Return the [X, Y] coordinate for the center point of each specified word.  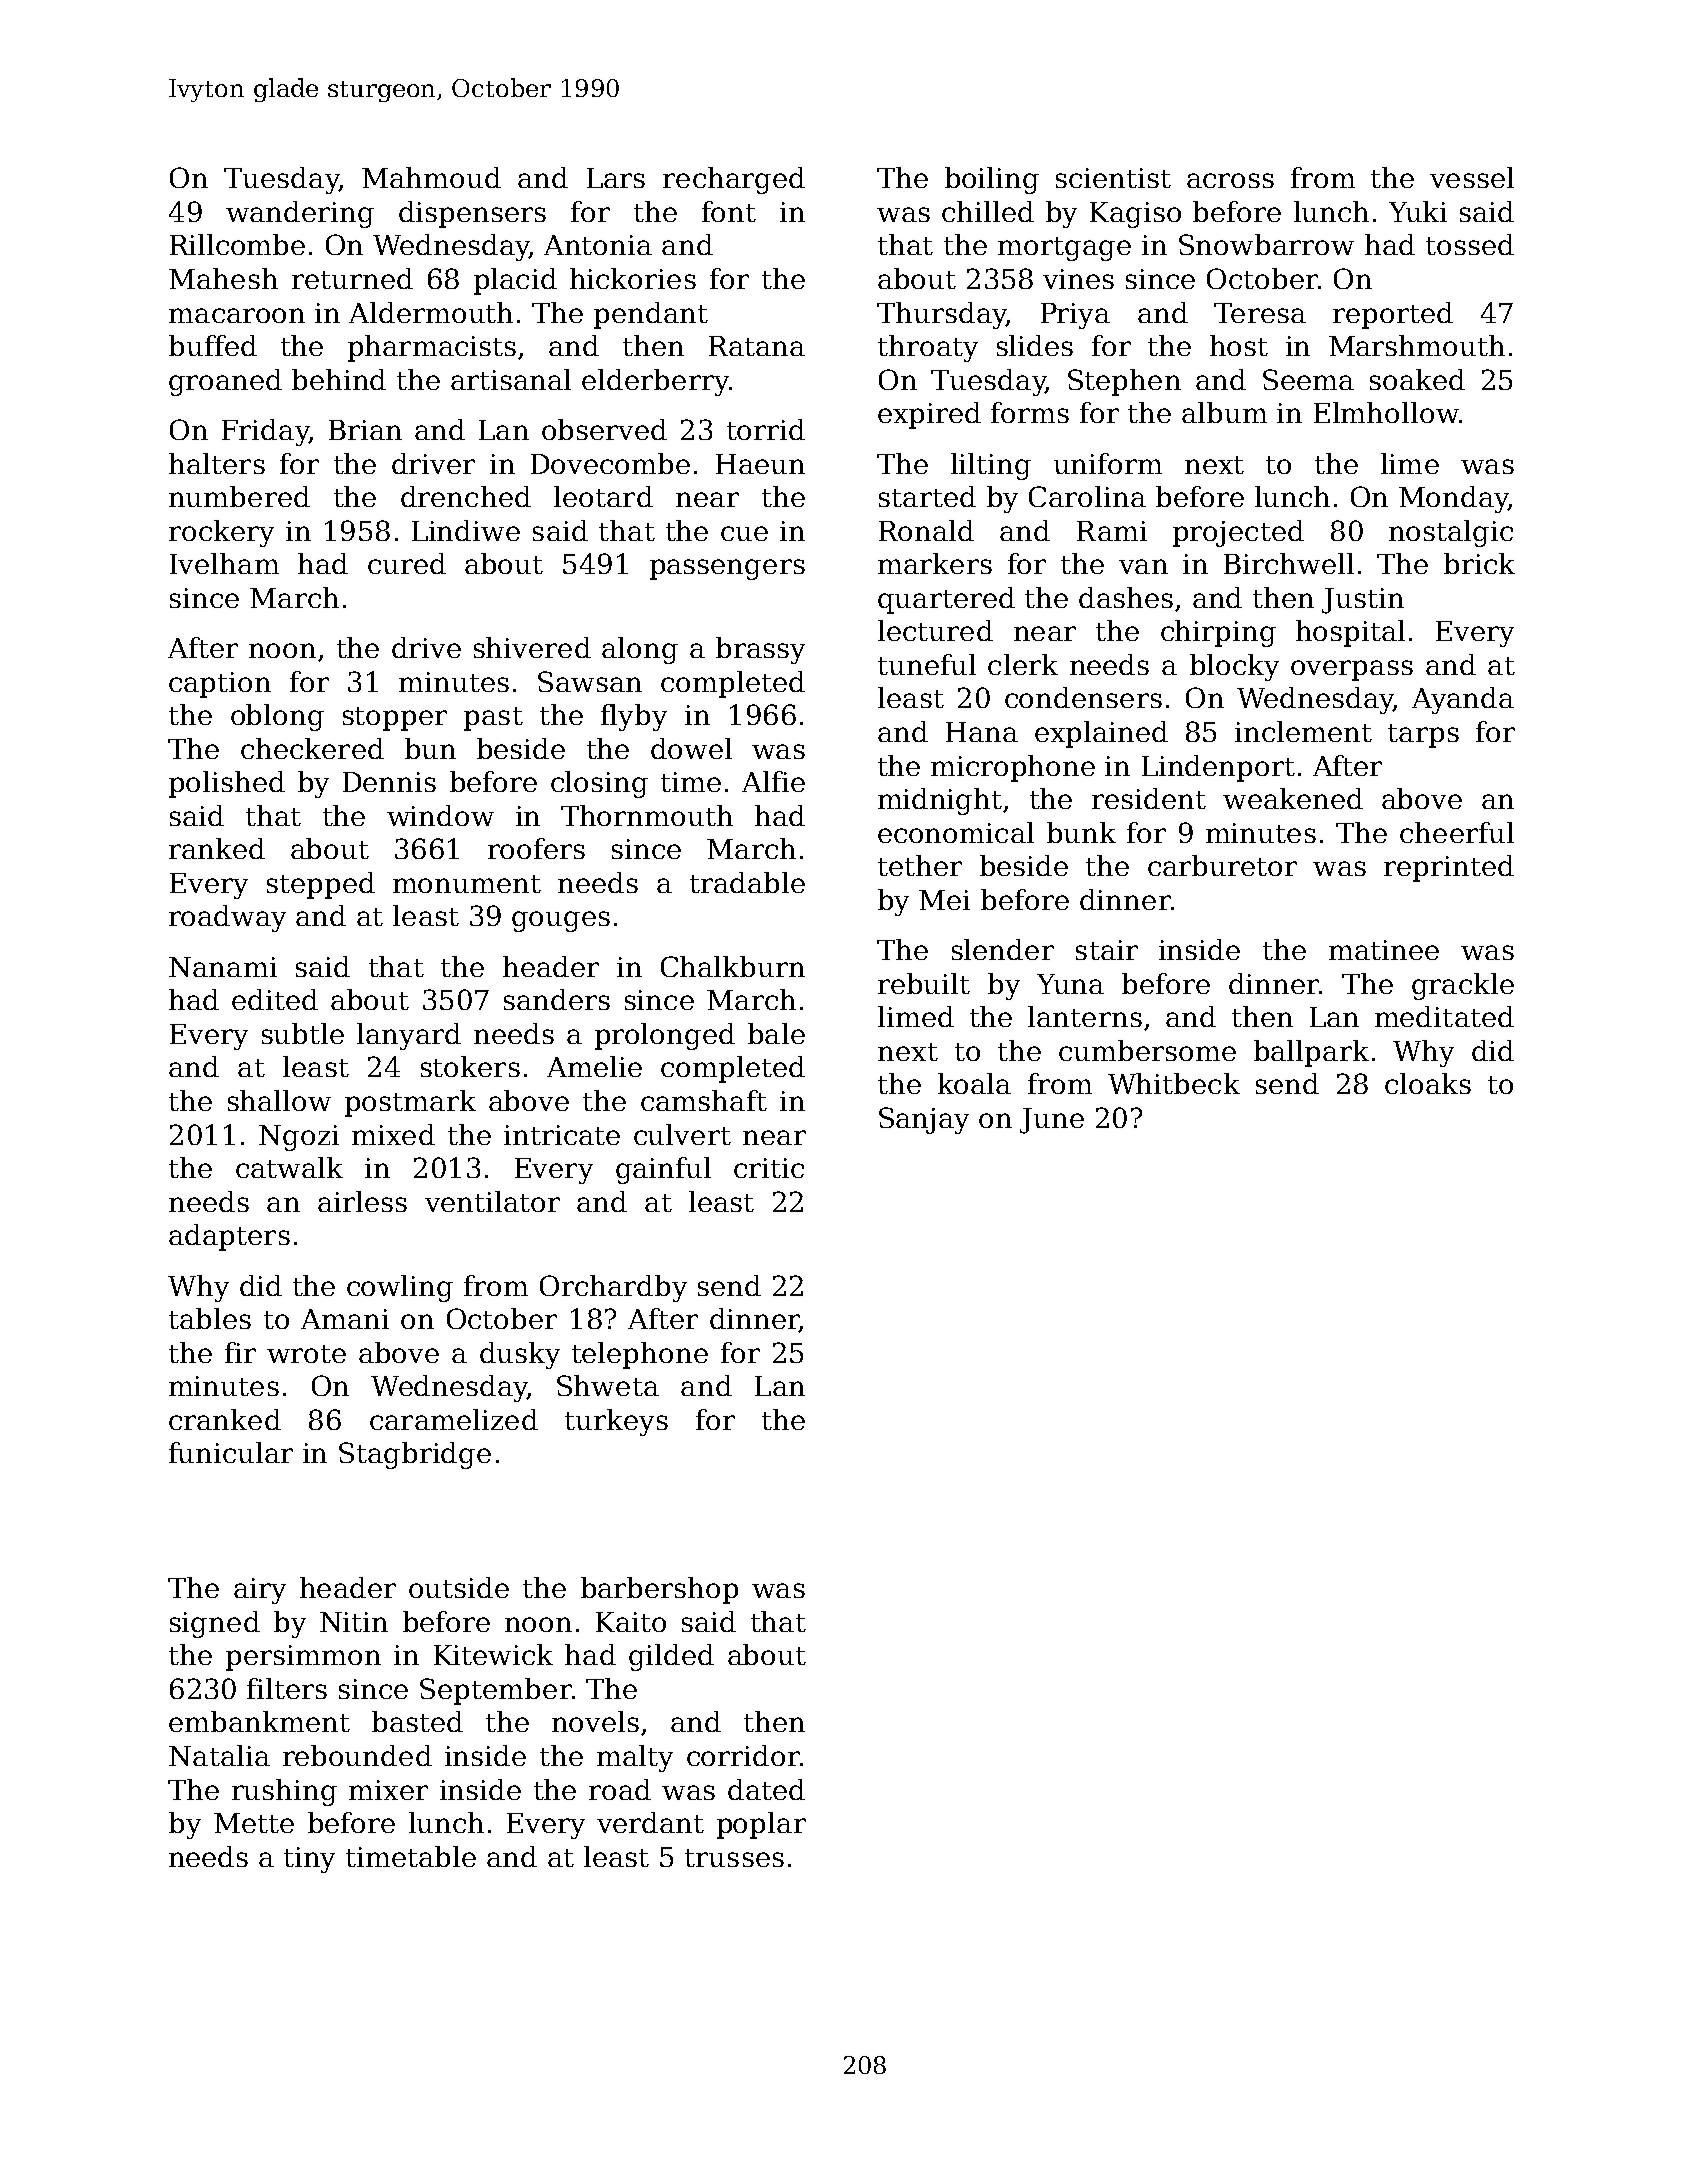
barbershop [659, 1590]
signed [215, 1624]
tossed [1470, 244]
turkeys [616, 1422]
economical [956, 832]
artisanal [511, 379]
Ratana [757, 346]
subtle [303, 1033]
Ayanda [1463, 700]
